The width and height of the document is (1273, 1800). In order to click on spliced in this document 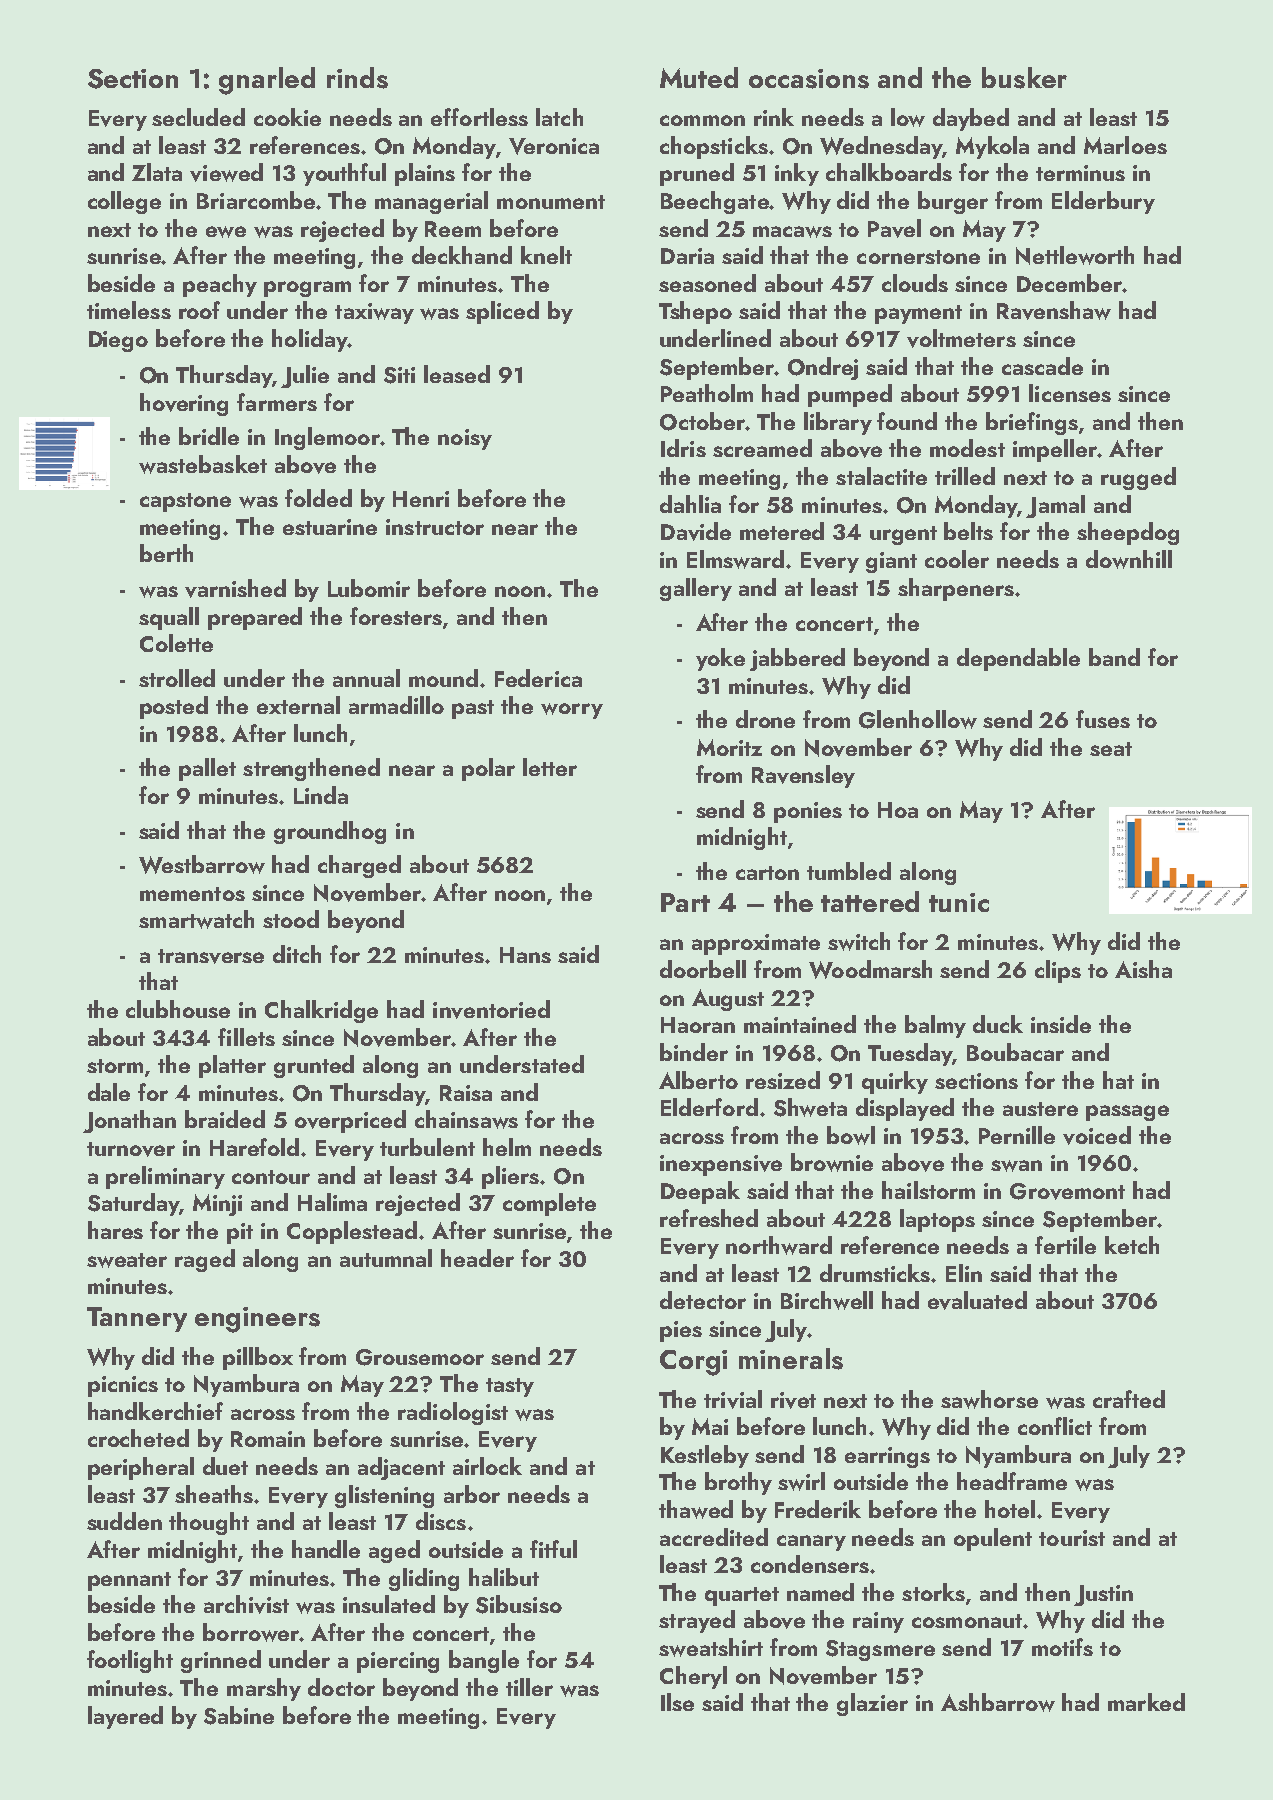, I will do `click(502, 312)`.
